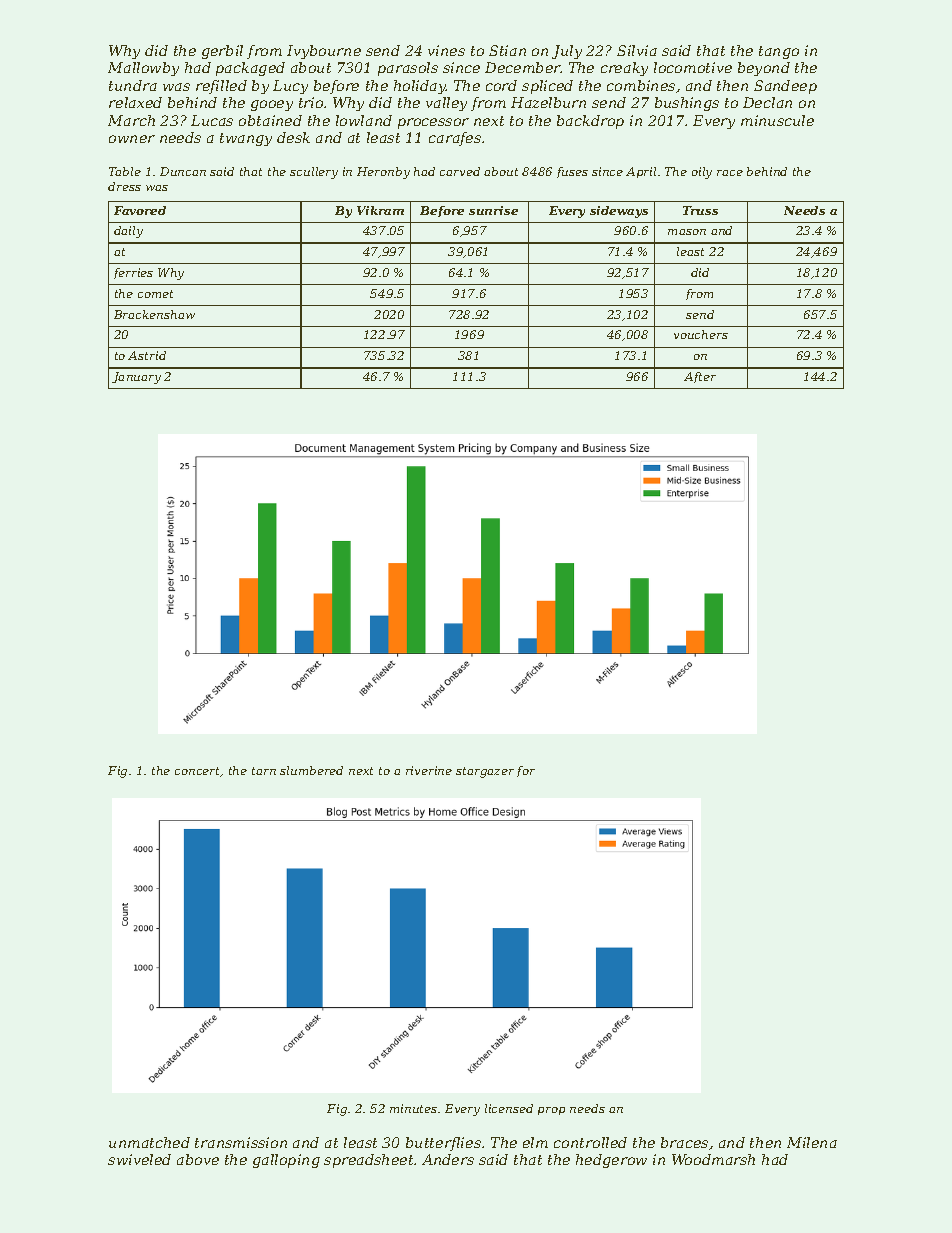 The height and width of the screenshot is (1233, 952). I want to click on stargazer, so click(485, 772).
